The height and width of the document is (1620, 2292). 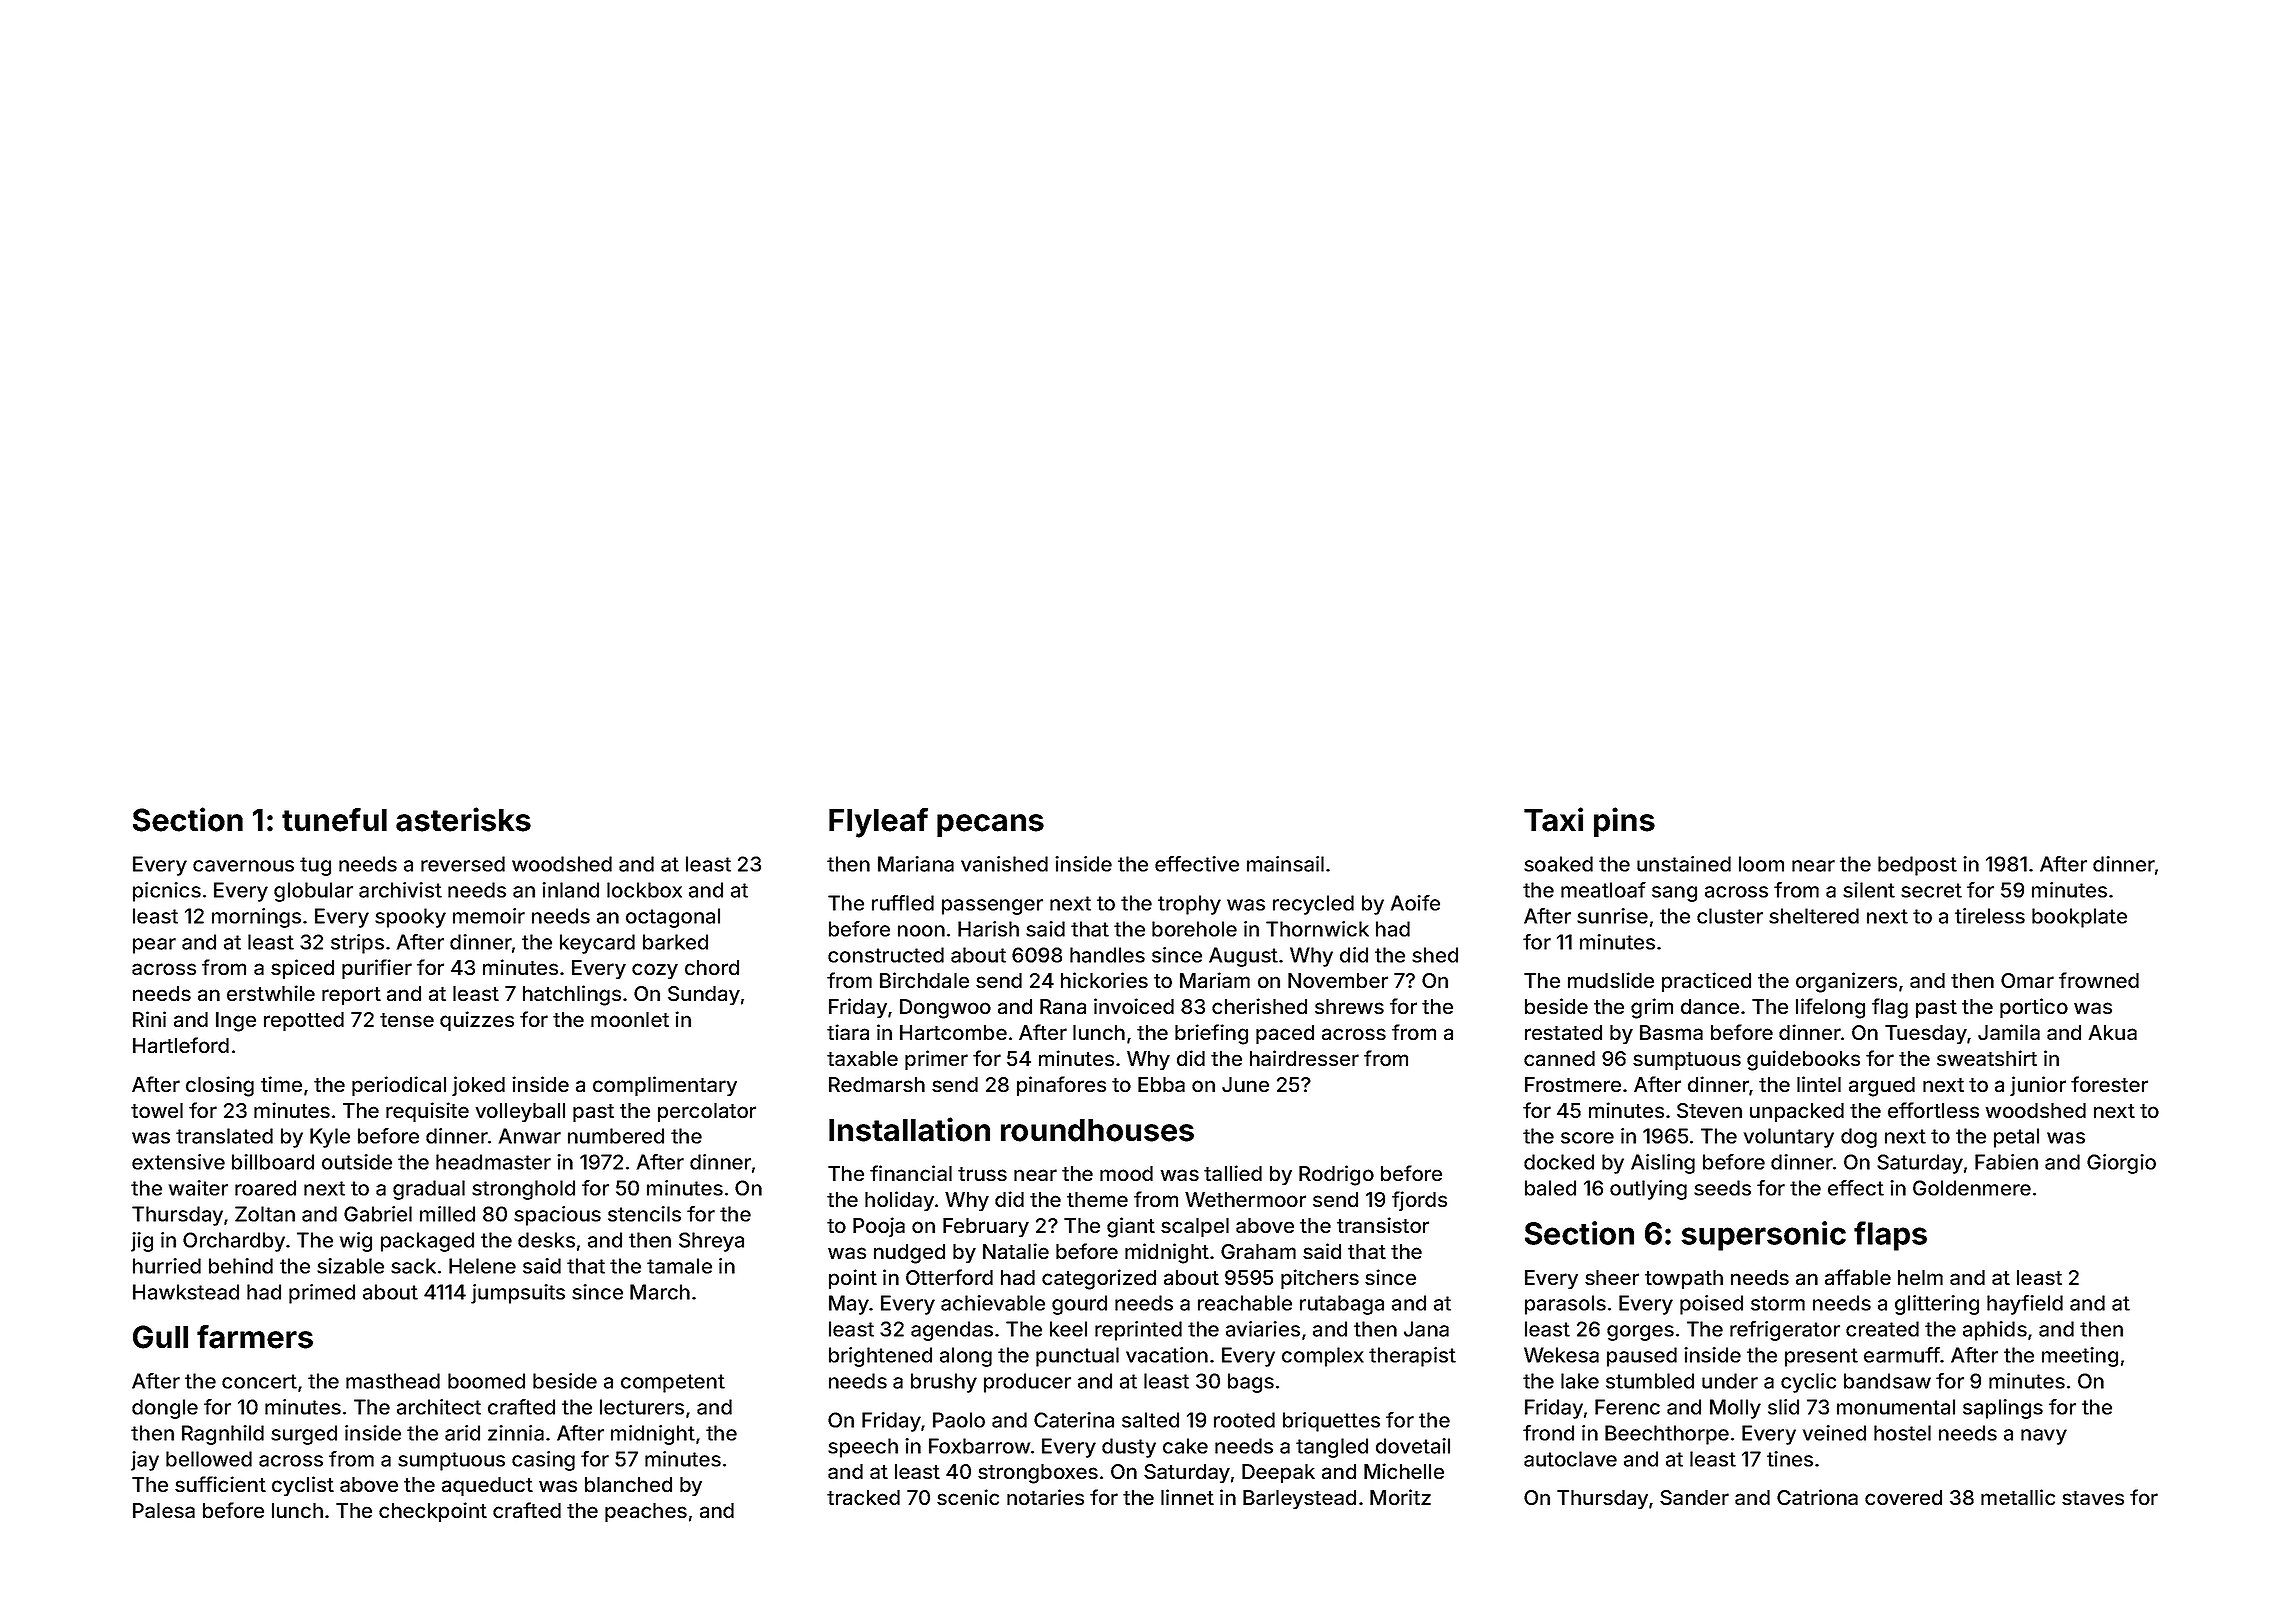 What do you see at coordinates (2044, 1437) in the document?
I see `navy` at bounding box center [2044, 1437].
